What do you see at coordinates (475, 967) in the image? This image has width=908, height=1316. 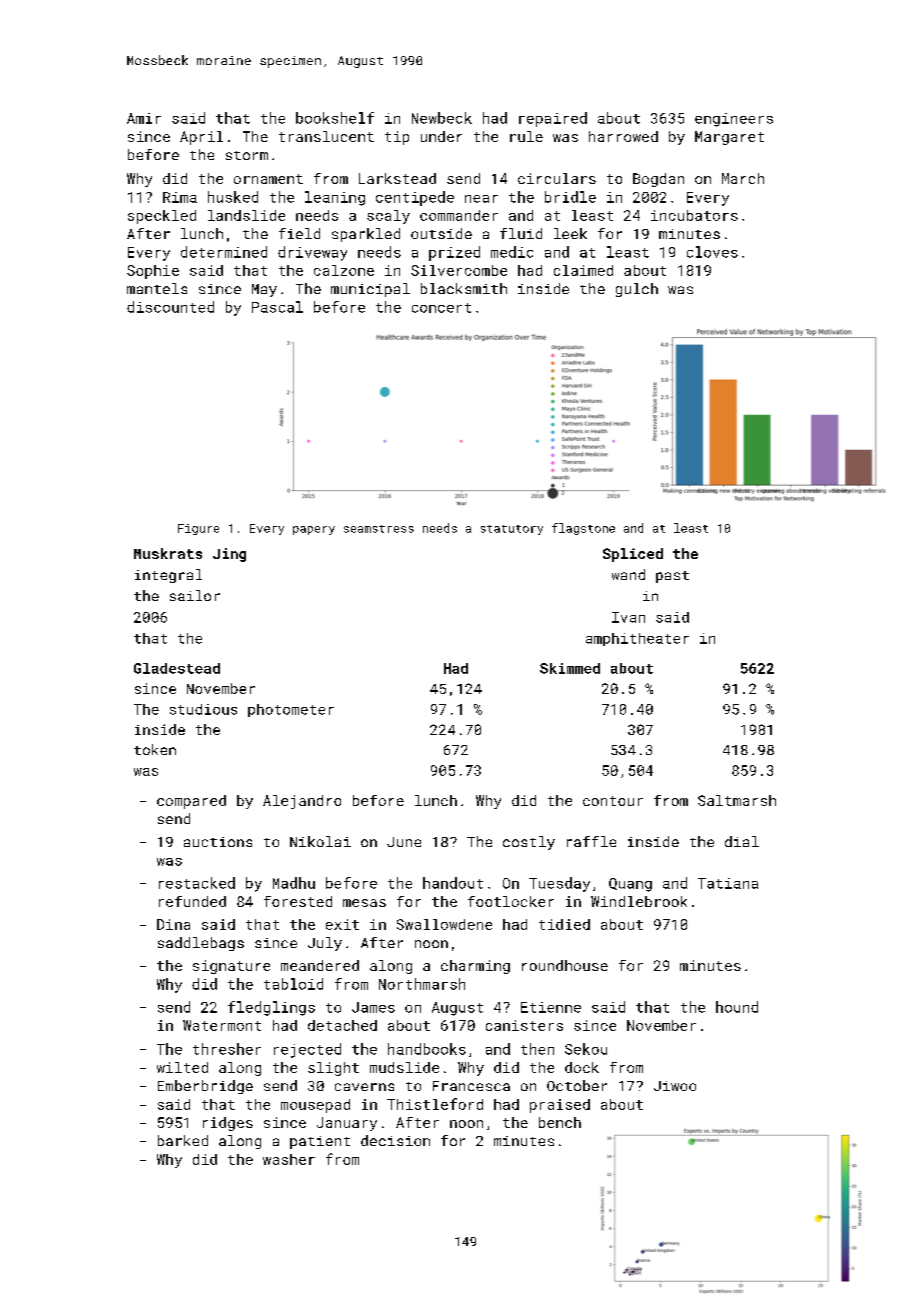 I see `charming` at bounding box center [475, 967].
